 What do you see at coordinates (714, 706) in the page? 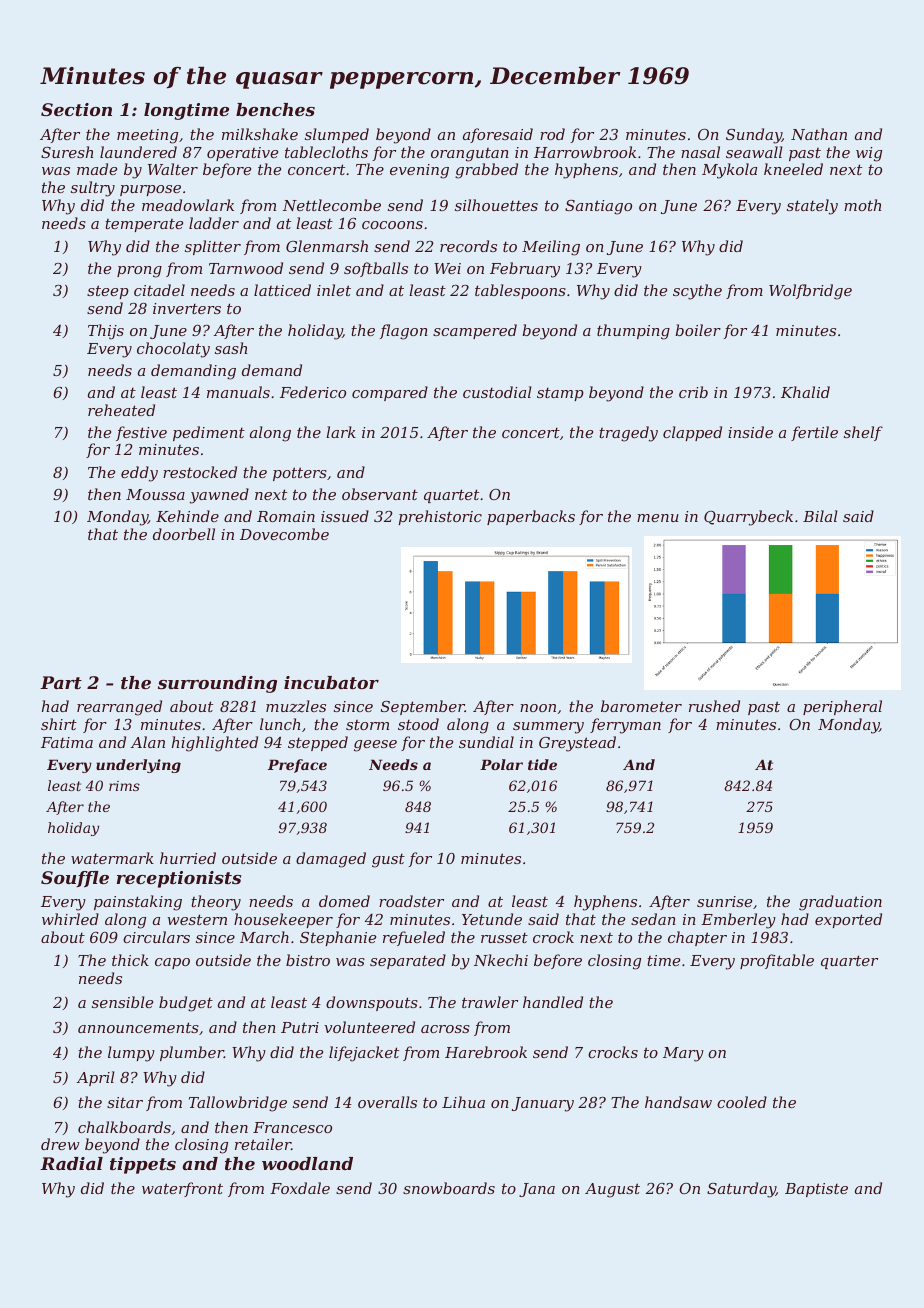
I see `rushed` at bounding box center [714, 706].
